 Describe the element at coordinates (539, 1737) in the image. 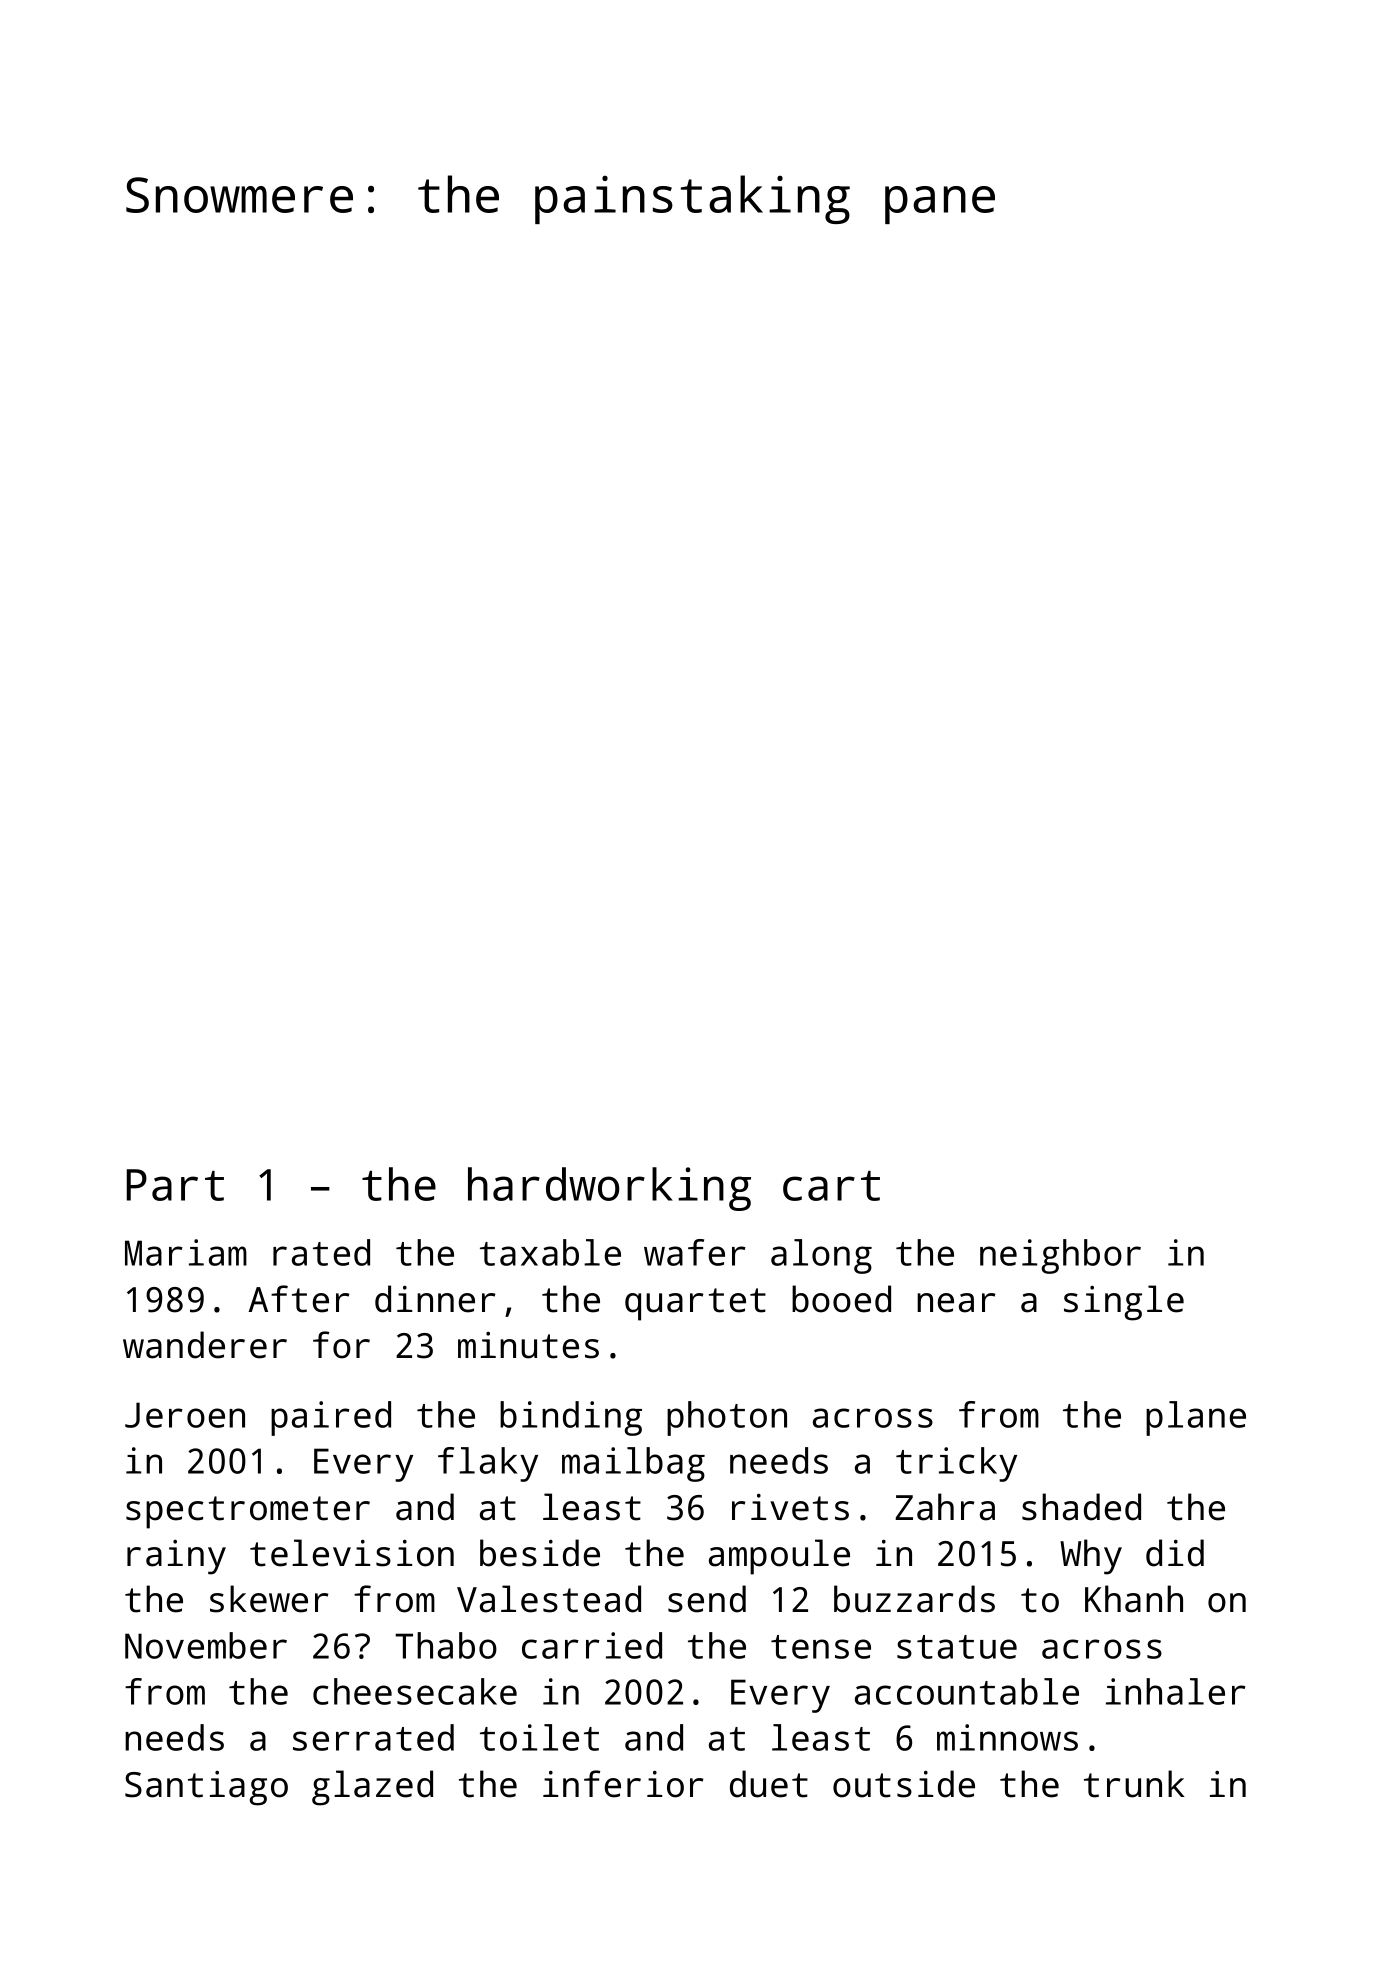

I see `toilet` at that location.
